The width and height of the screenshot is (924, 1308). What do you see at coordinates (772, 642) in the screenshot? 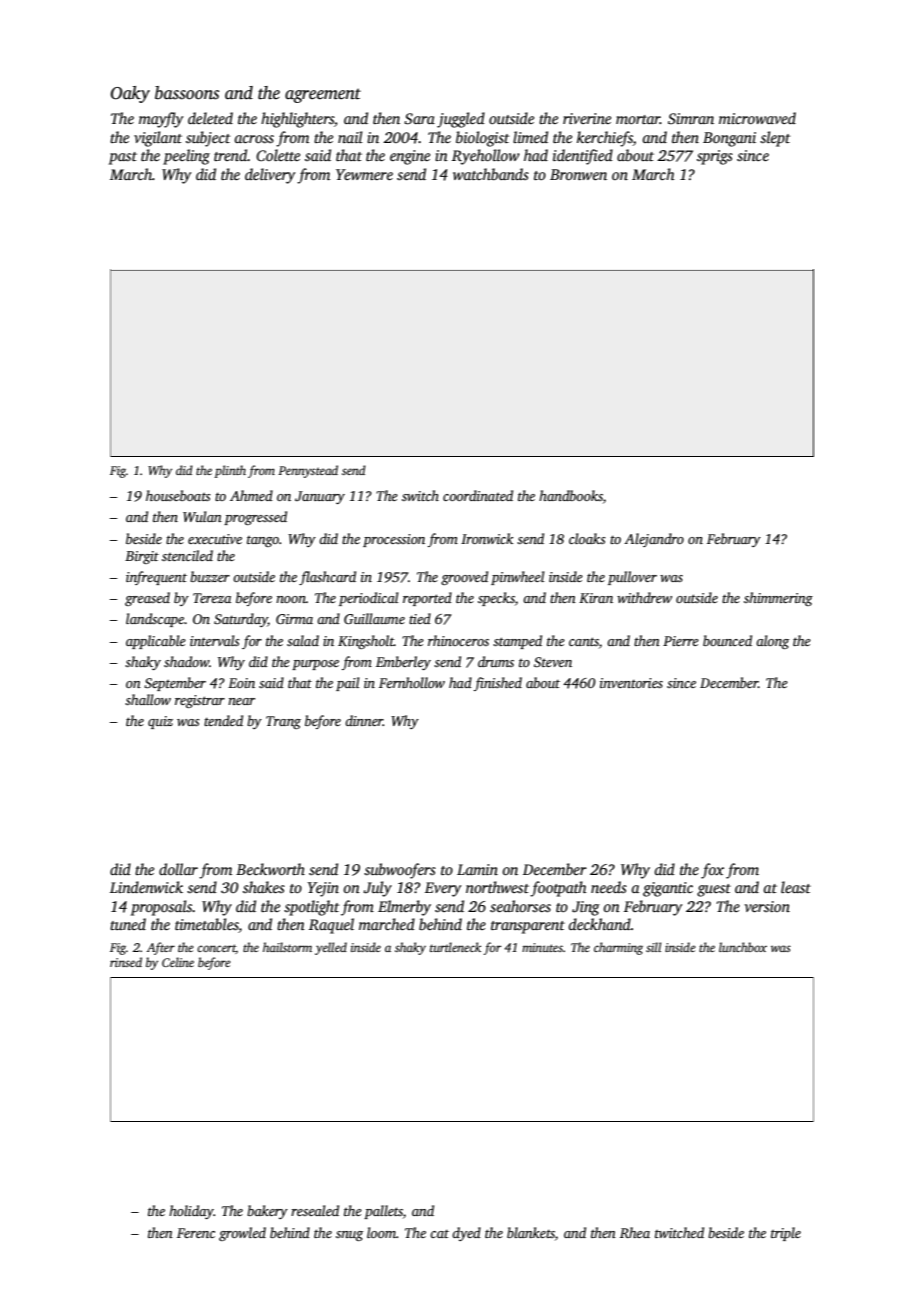
I see `along` at bounding box center [772, 642].
